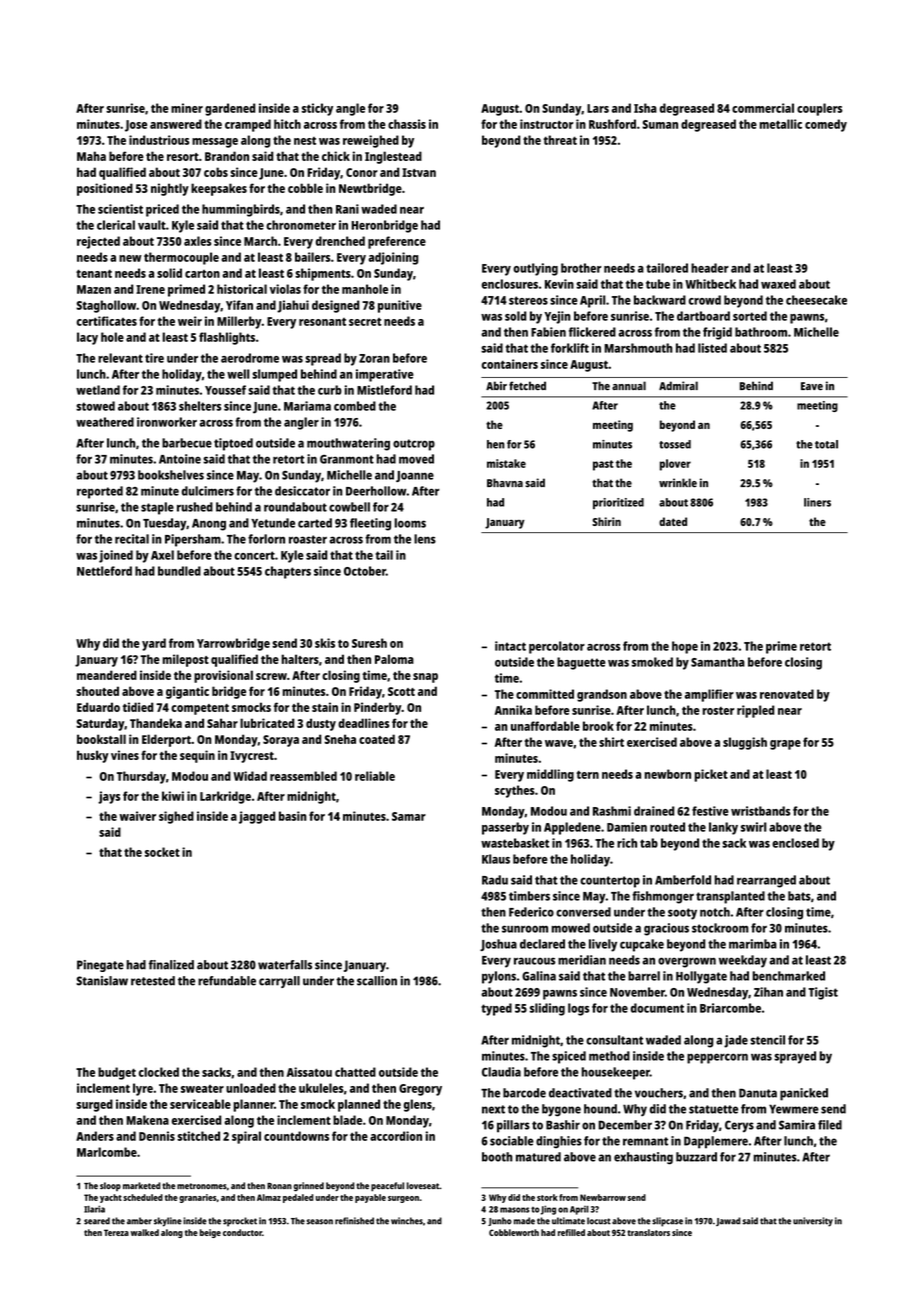  What do you see at coordinates (546, 124) in the screenshot?
I see `instructor` at bounding box center [546, 124].
